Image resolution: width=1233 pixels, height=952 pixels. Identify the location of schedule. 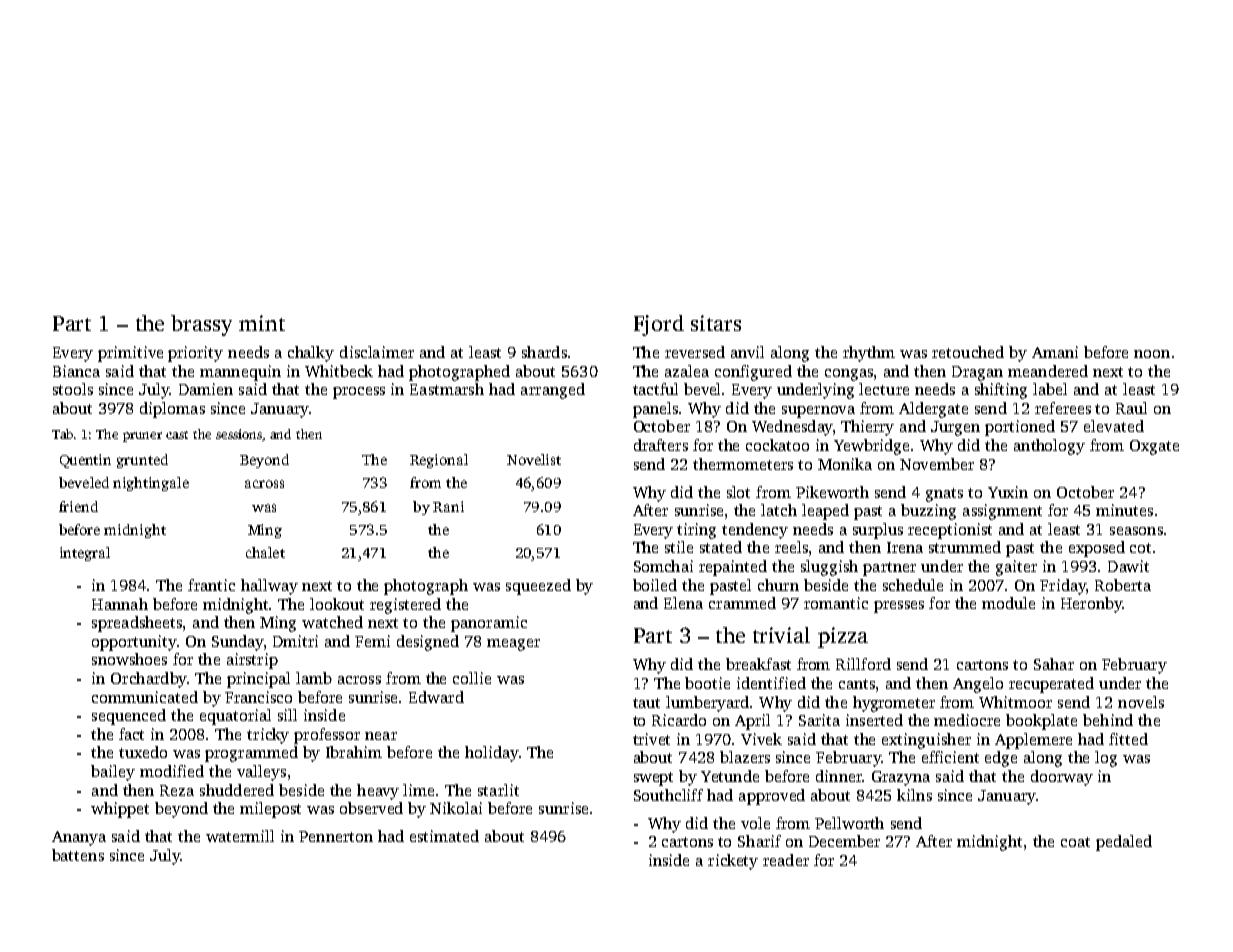
(913, 585).
